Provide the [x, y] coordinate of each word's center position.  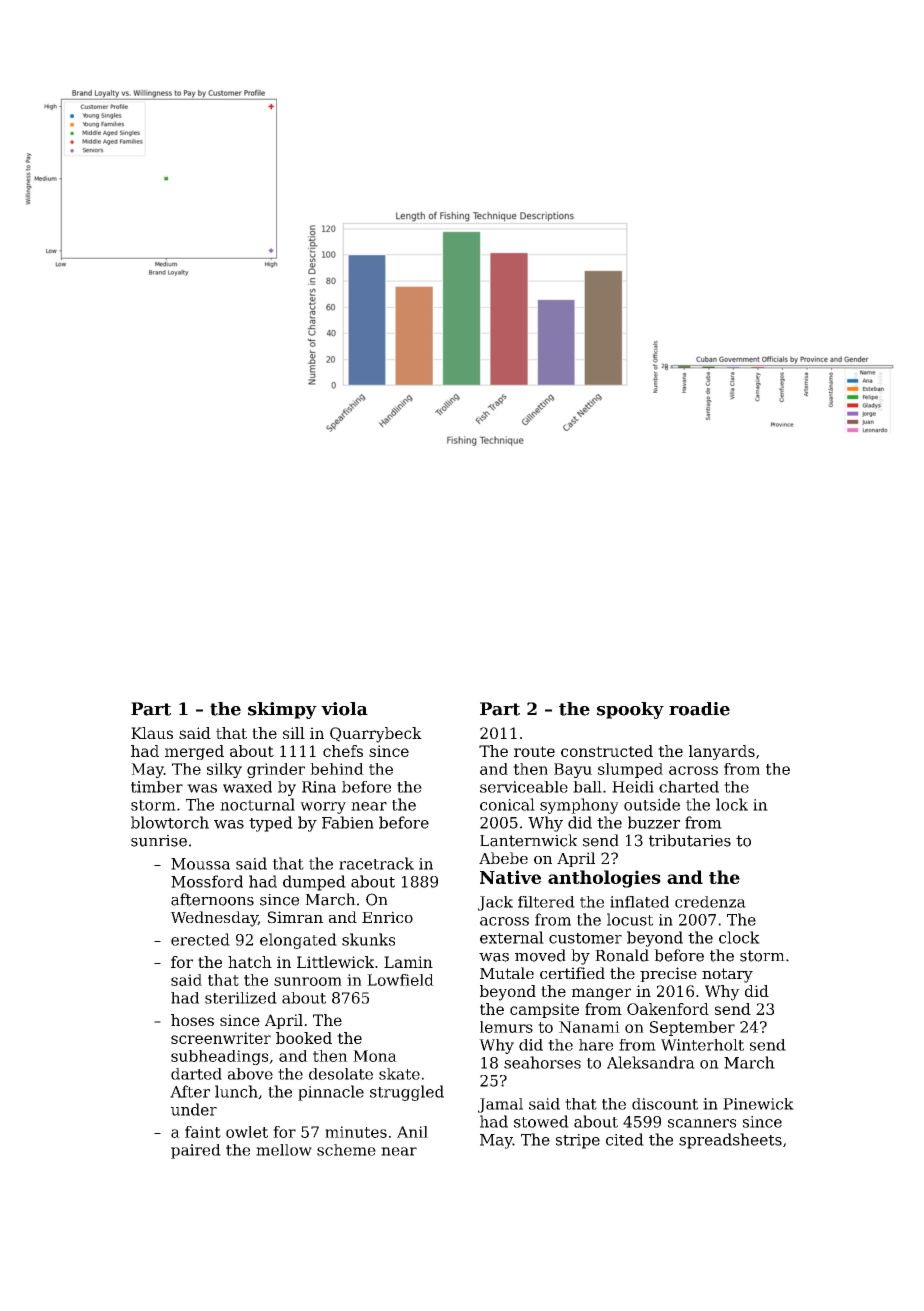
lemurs [506, 1027]
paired [196, 1151]
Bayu [573, 770]
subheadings [219, 1057]
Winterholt [702, 1045]
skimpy [282, 710]
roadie [699, 709]
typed [271, 824]
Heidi [633, 787]
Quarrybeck [376, 735]
